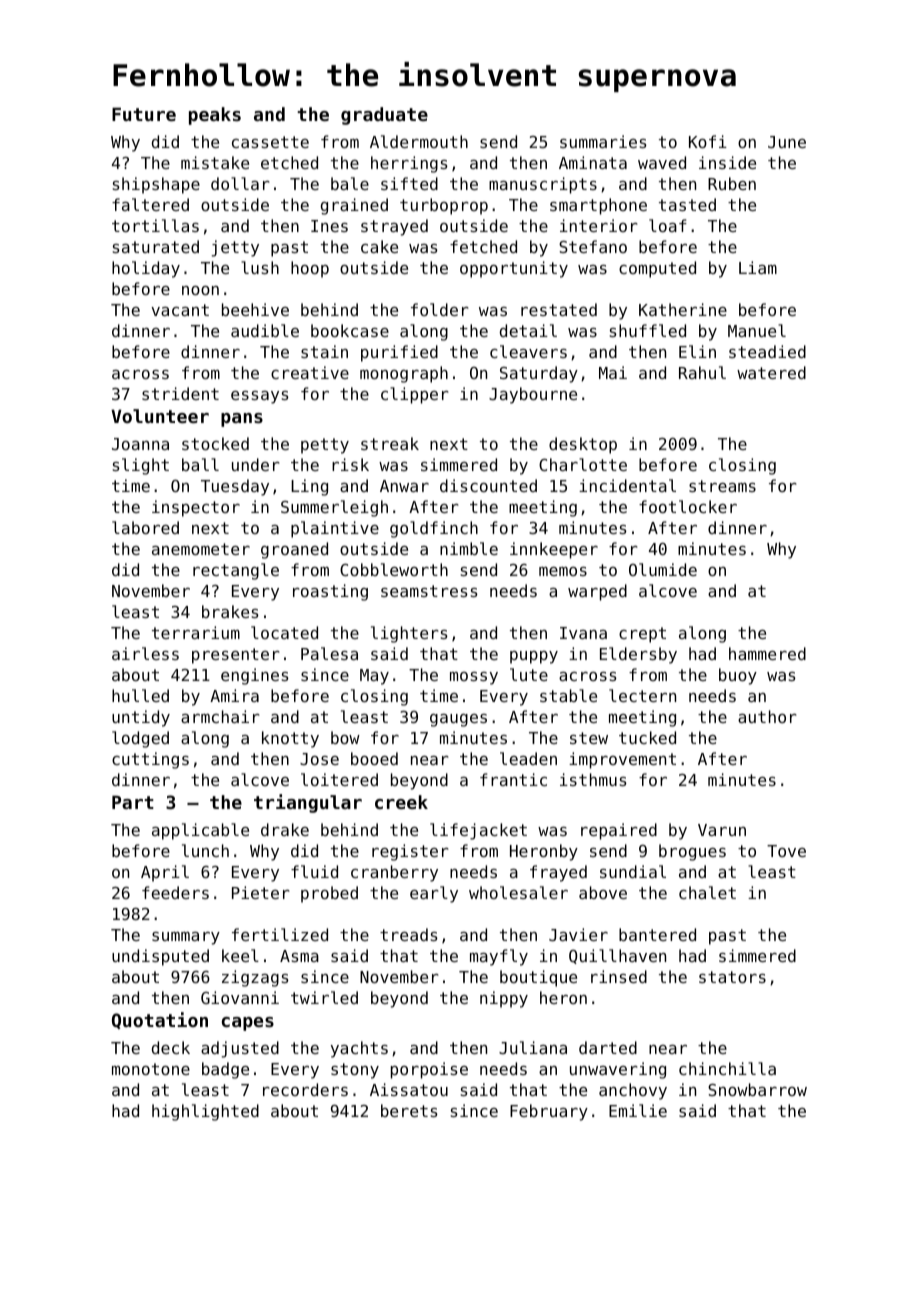 Image resolution: width=924 pixels, height=1311 pixels. I want to click on Ruben, so click(732, 183).
